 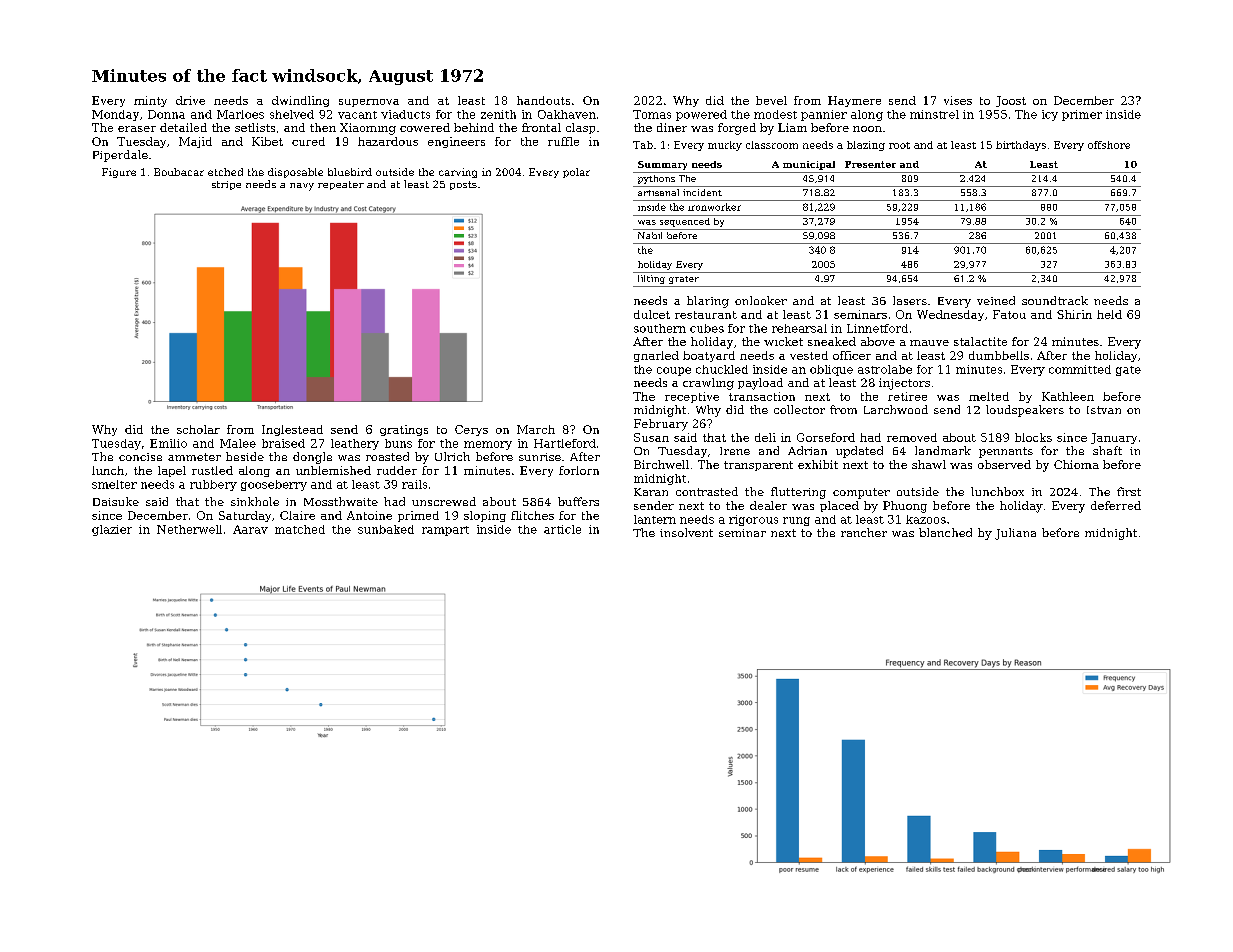 What do you see at coordinates (226, 185) in the image?
I see `stripe` at bounding box center [226, 185].
